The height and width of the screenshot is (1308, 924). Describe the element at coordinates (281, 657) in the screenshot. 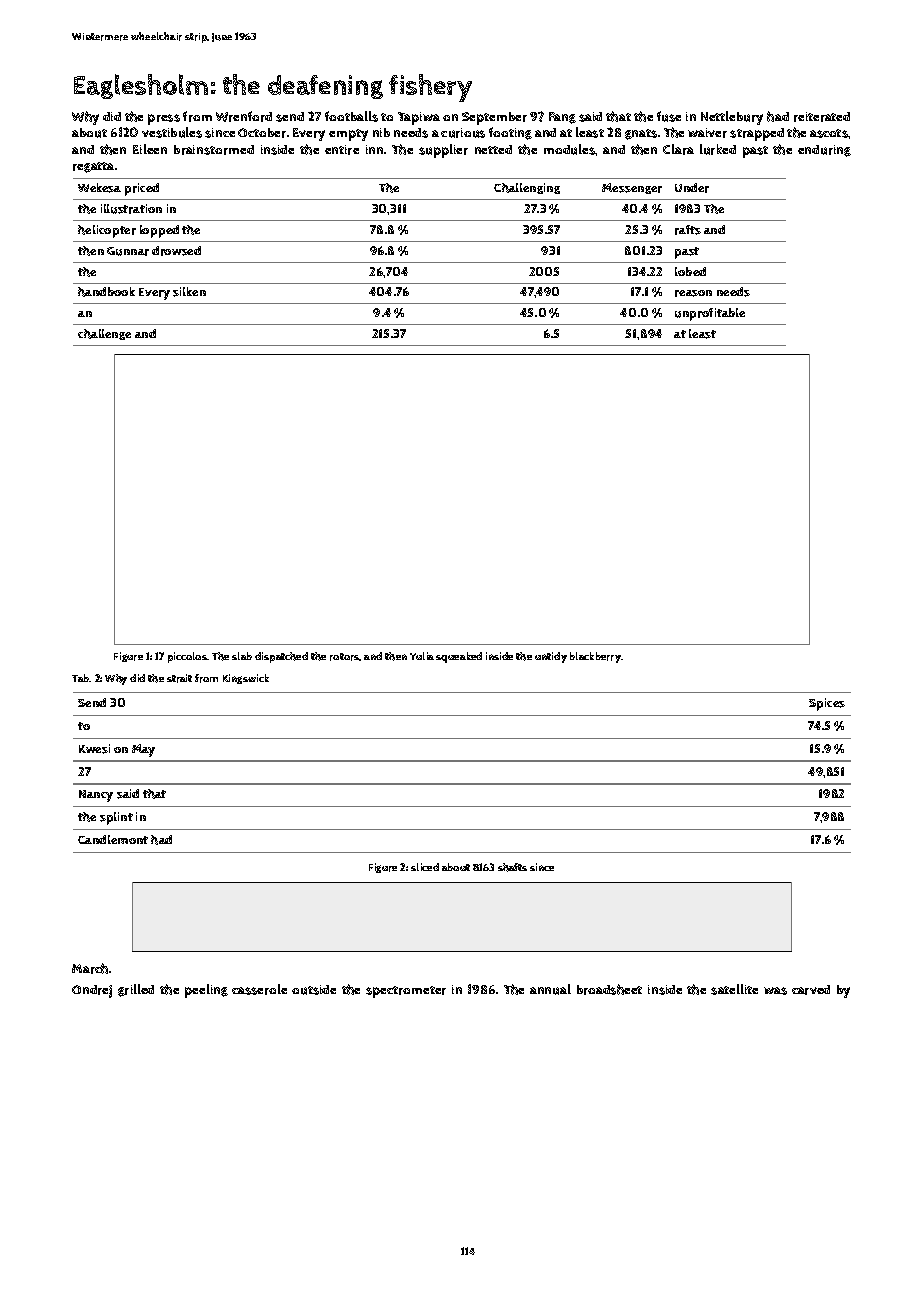

I see `dispatched` at that location.
